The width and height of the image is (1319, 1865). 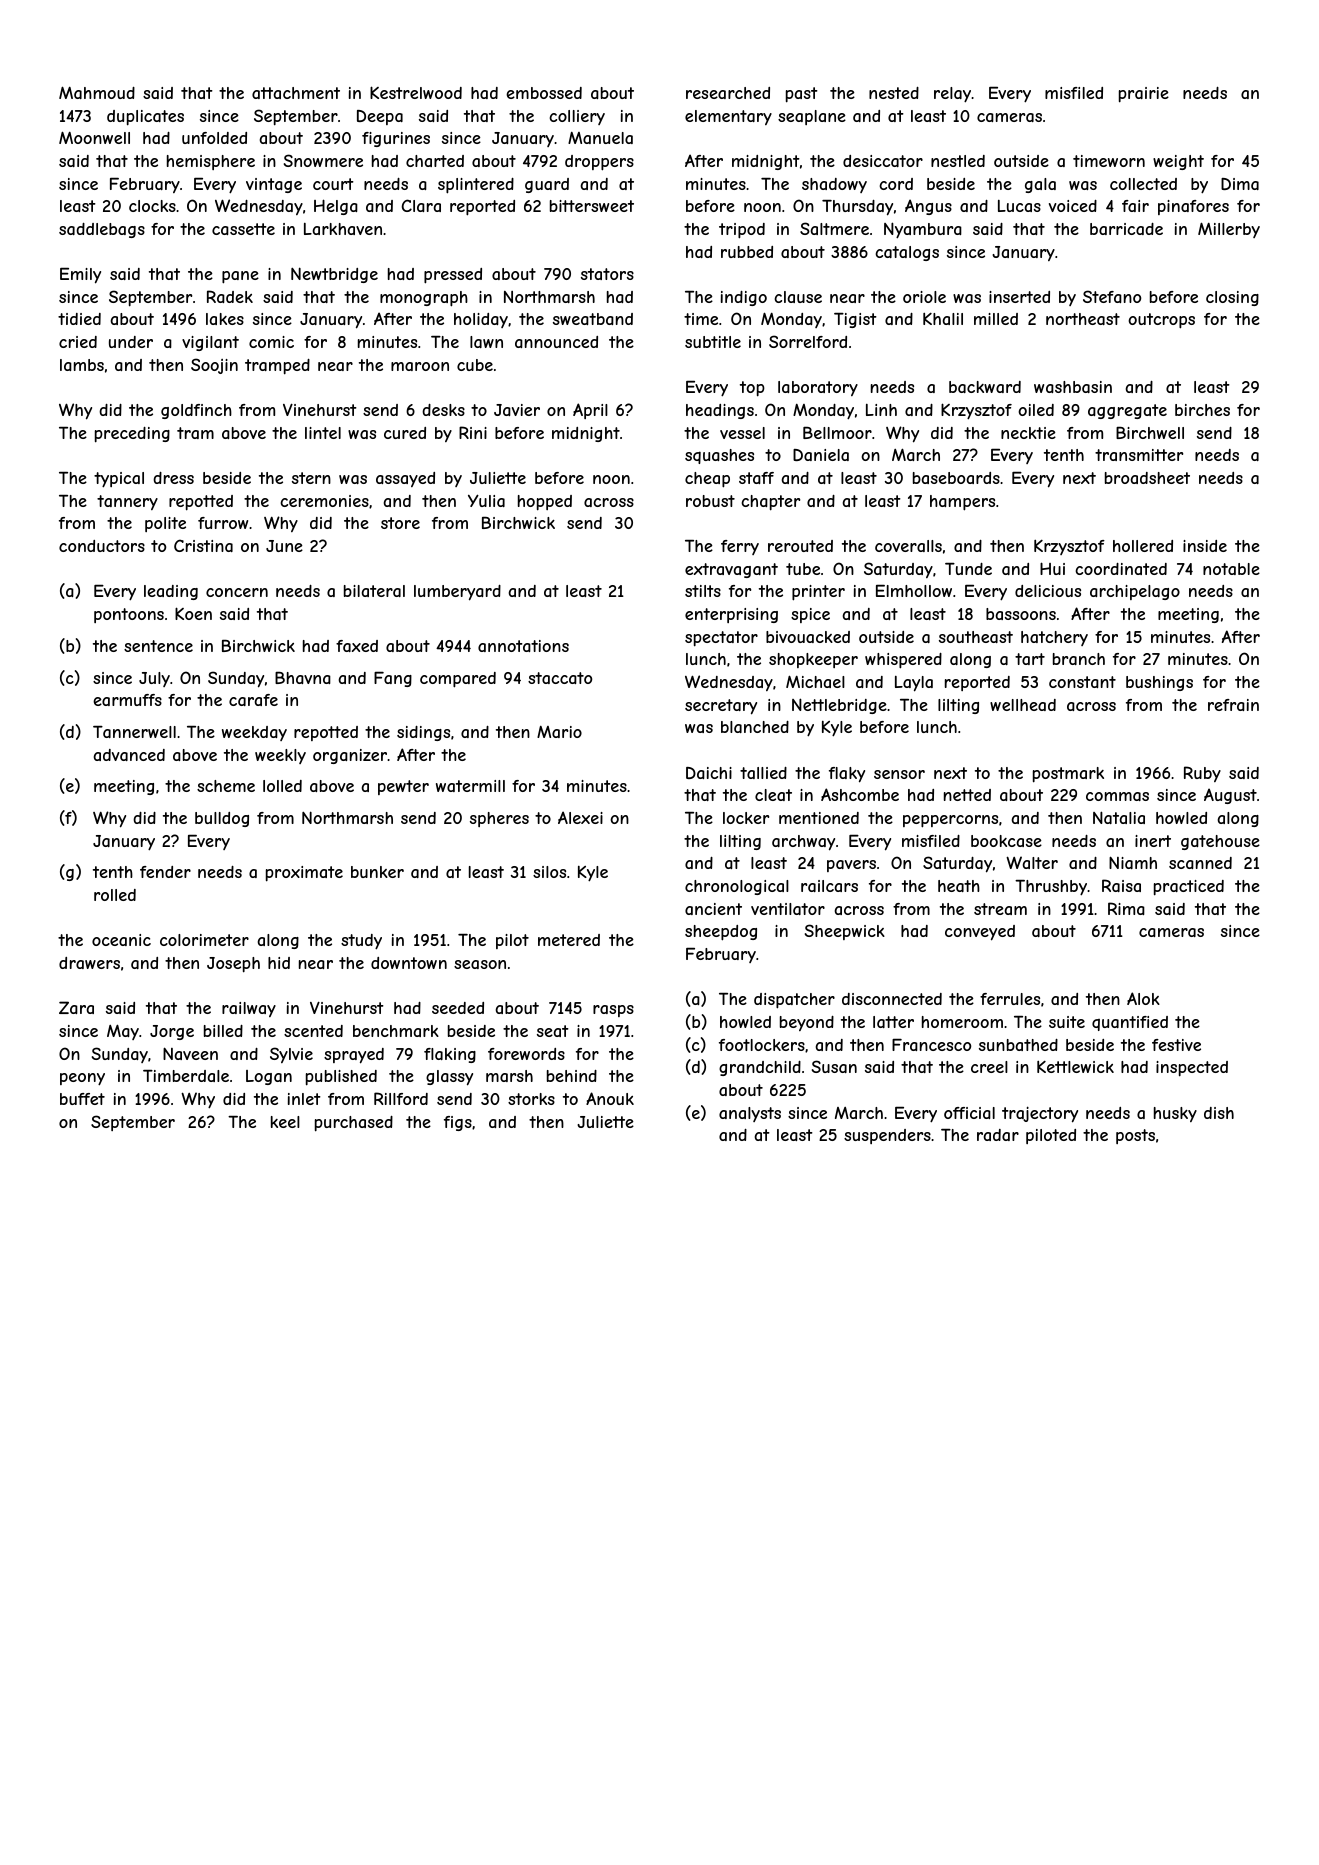 What do you see at coordinates (193, 613) in the image?
I see `Koen` at bounding box center [193, 613].
